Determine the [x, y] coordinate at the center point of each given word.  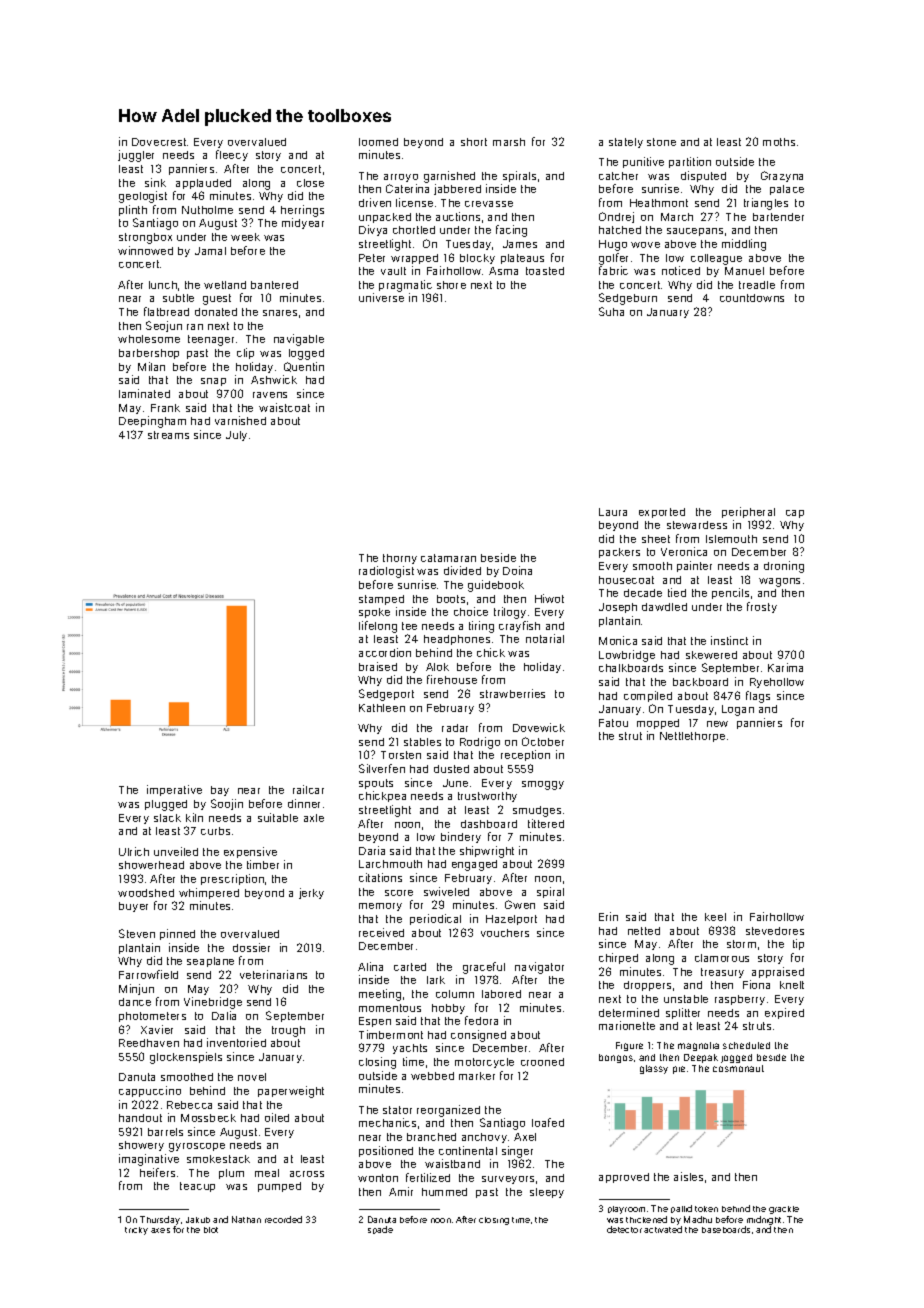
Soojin [227, 804]
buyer [133, 907]
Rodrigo [480, 743]
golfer [613, 259]
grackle [784, 1210]
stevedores [775, 931]
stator [397, 1110]
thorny [400, 559]
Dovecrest [159, 142]
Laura [613, 512]
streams [168, 435]
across [307, 1174]
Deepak [701, 1058]
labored [501, 994]
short [474, 142]
